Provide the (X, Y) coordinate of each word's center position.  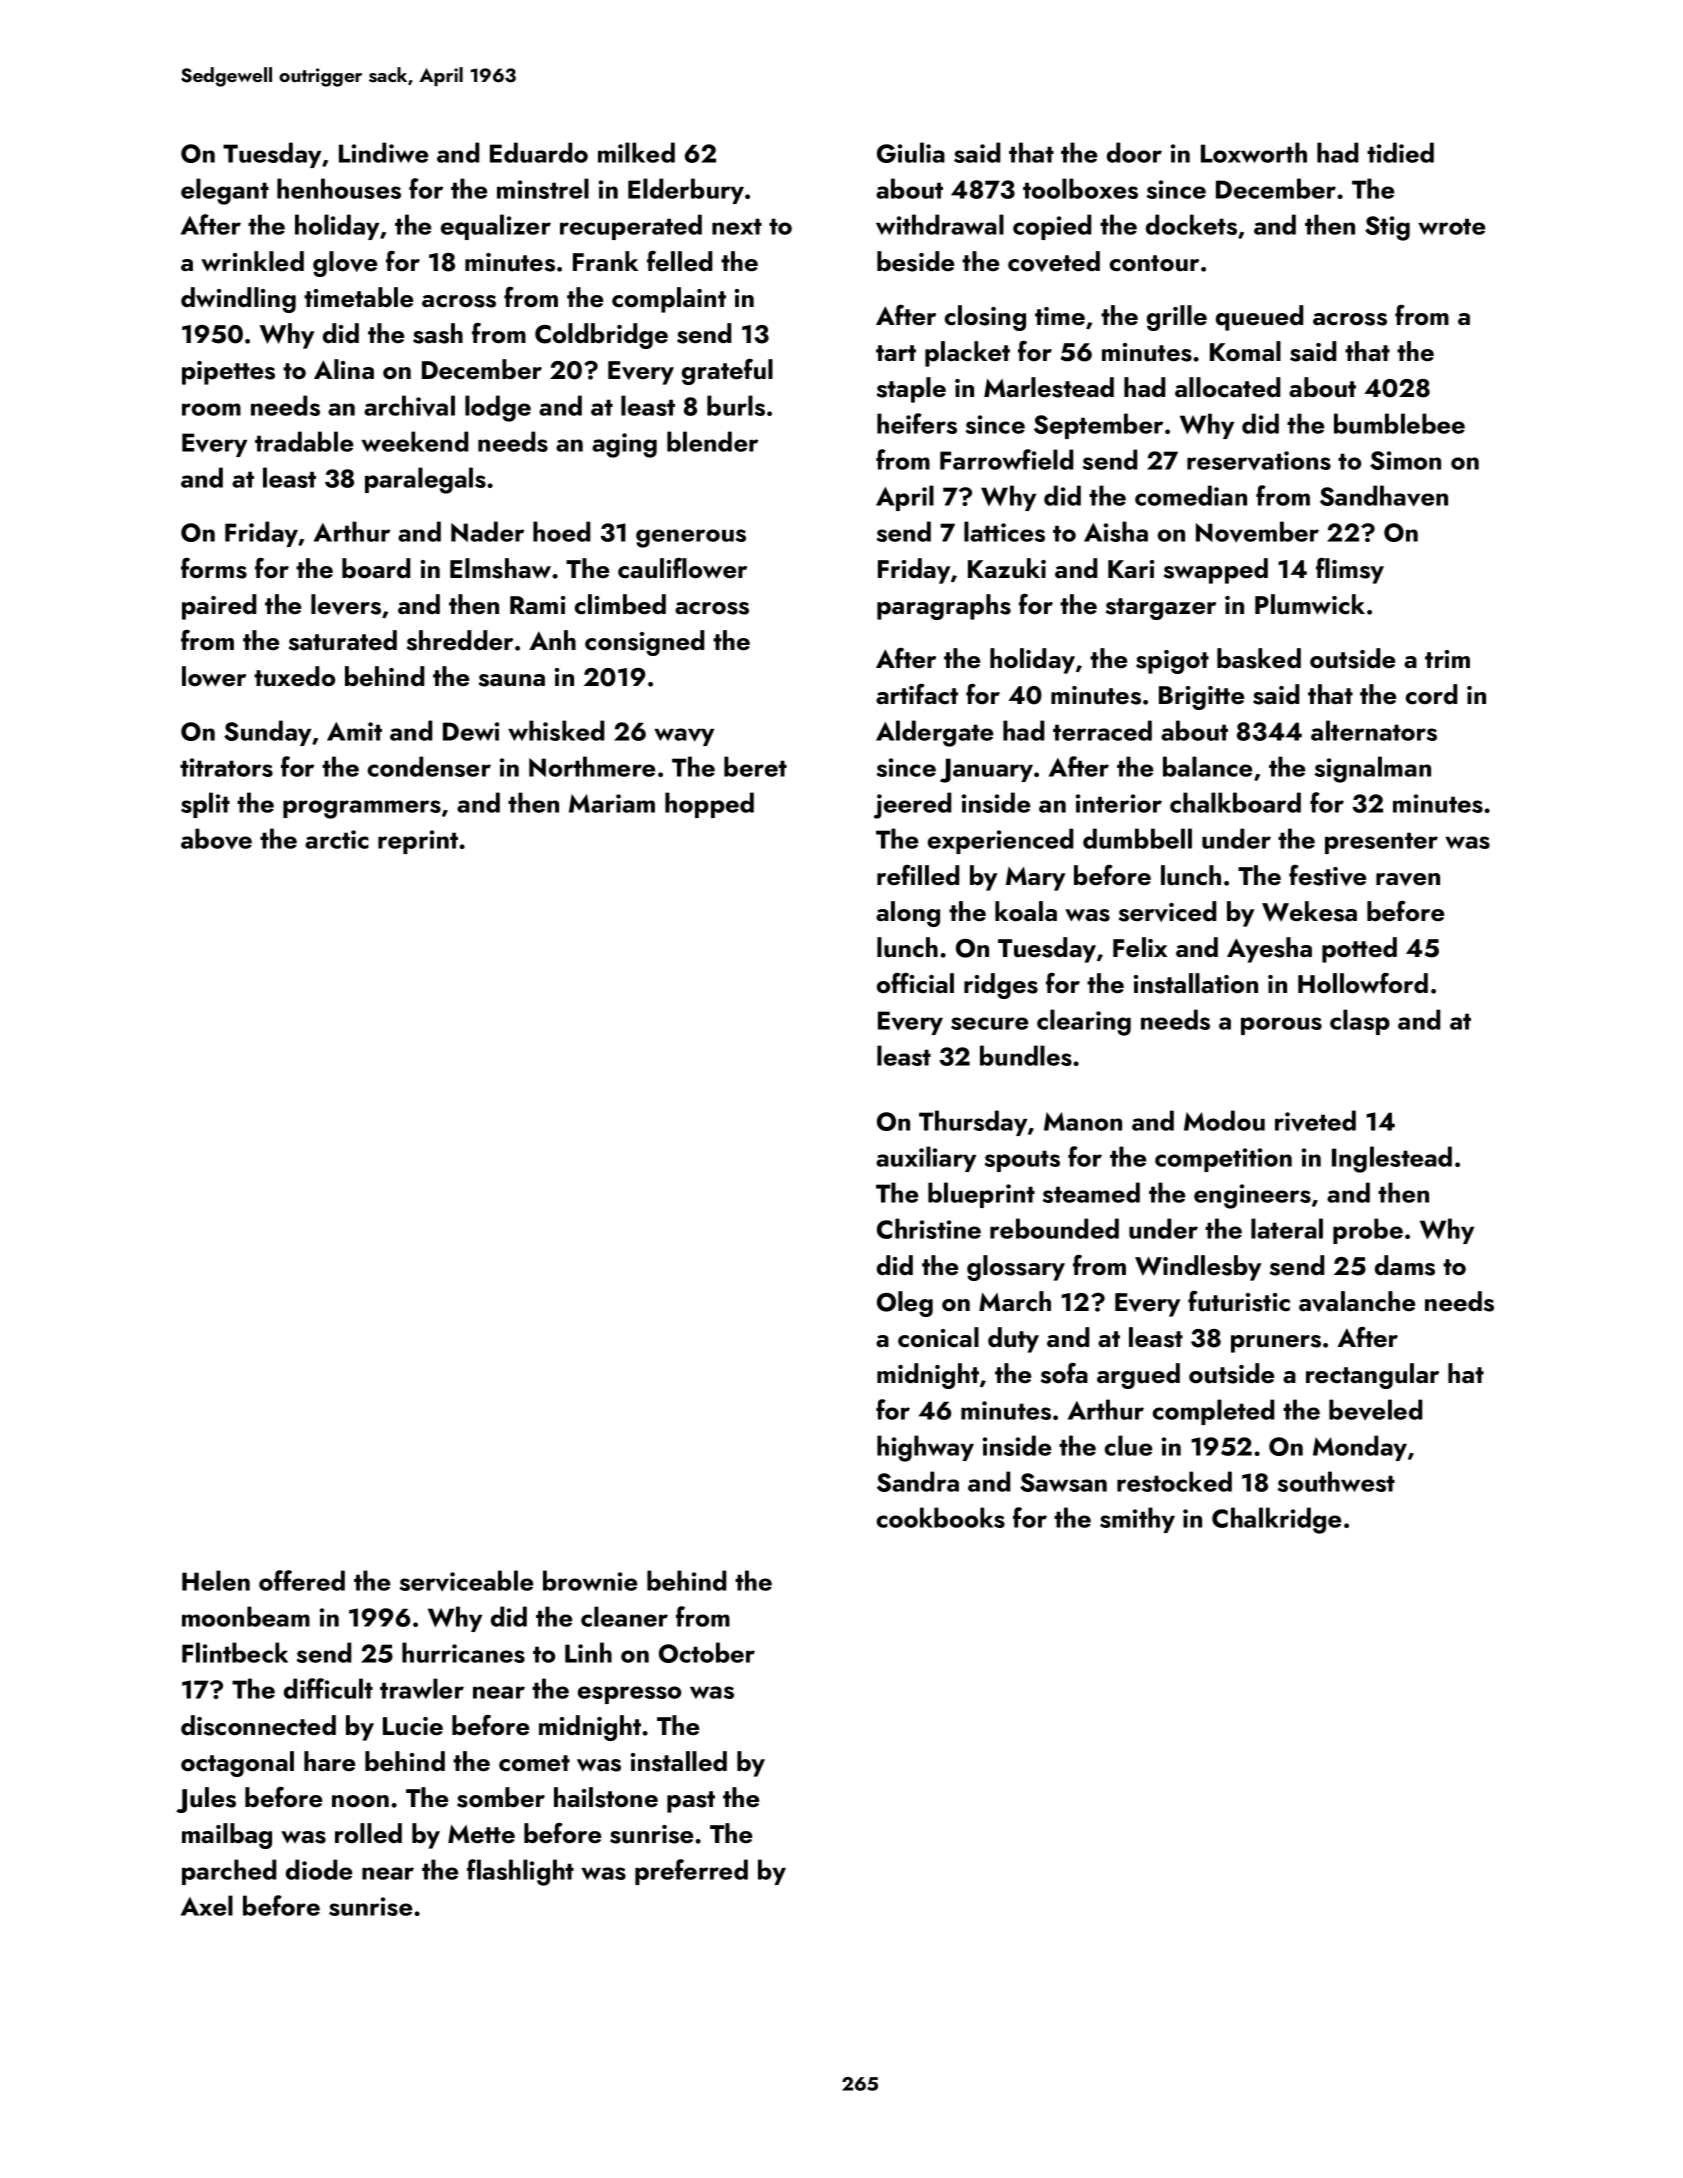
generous (691, 538)
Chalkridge (1276, 1520)
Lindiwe (383, 152)
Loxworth (1254, 152)
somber (501, 1797)
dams (1405, 1265)
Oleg (905, 1304)
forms (214, 568)
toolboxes (1080, 188)
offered (302, 1580)
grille (1177, 318)
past (691, 1802)
